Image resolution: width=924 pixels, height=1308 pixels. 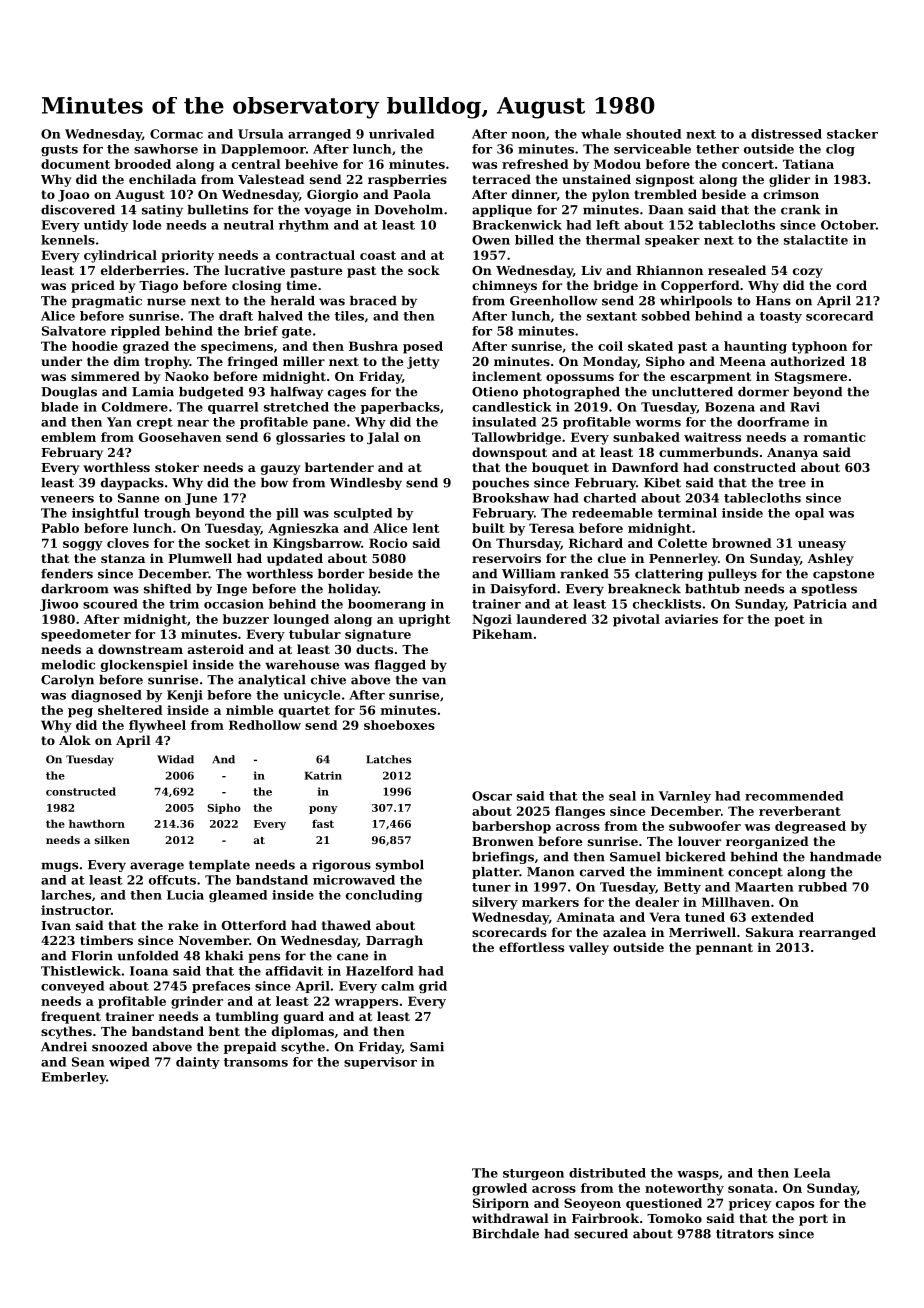 What do you see at coordinates (176, 134) in the document?
I see `Cormac` at bounding box center [176, 134].
